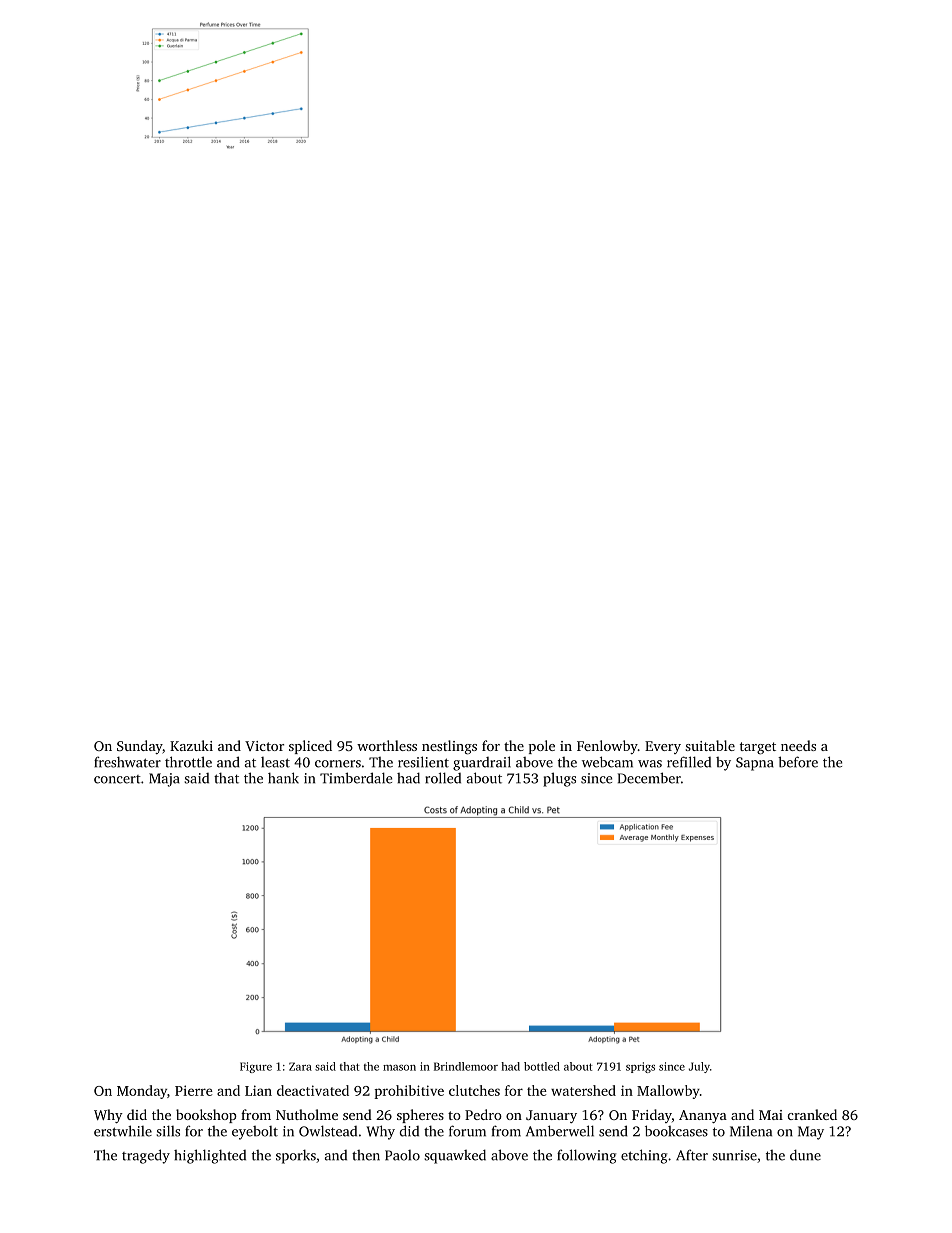  I want to click on Maja, so click(164, 780).
